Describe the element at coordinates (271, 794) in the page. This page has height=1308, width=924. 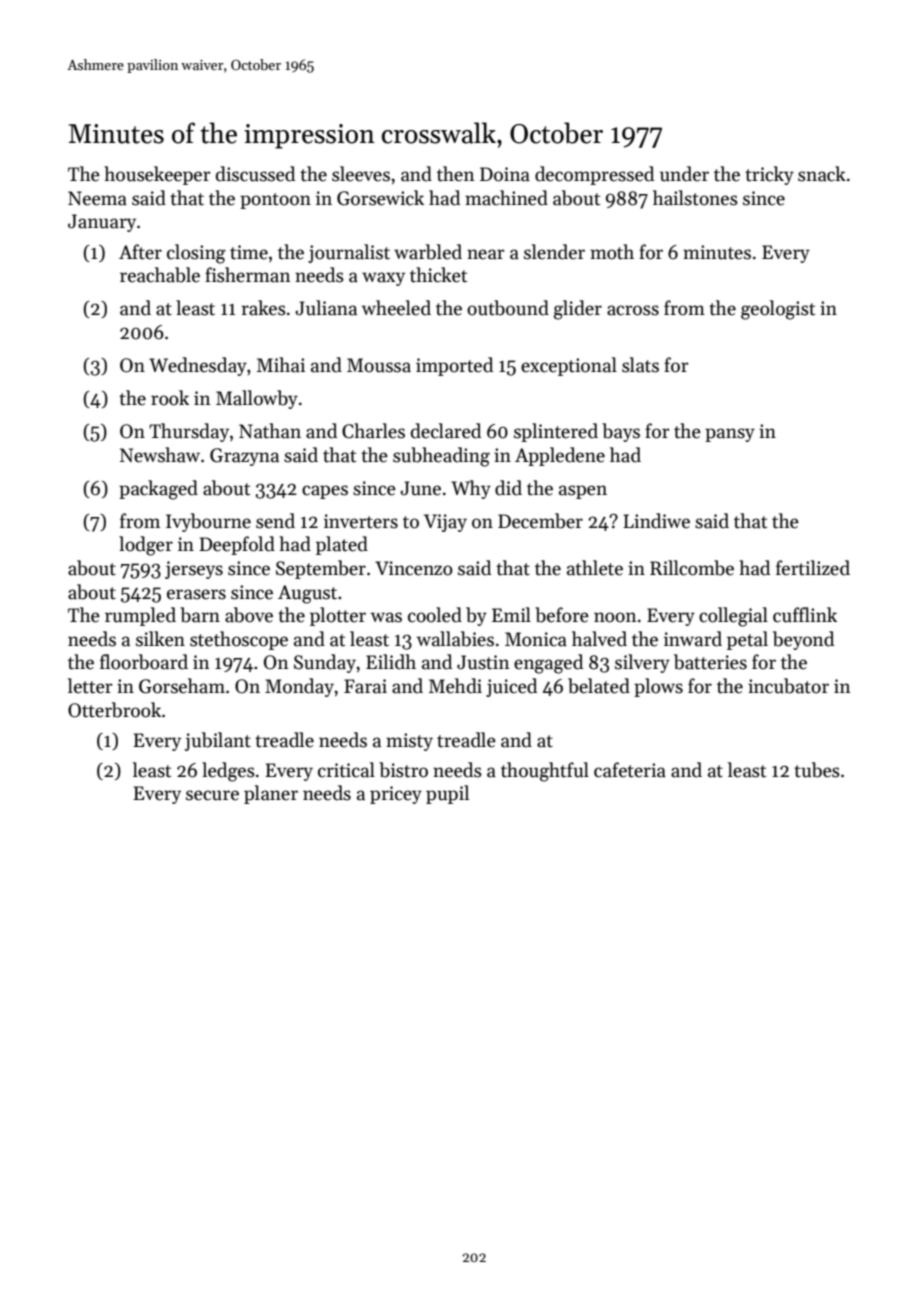
I see `planer` at that location.
